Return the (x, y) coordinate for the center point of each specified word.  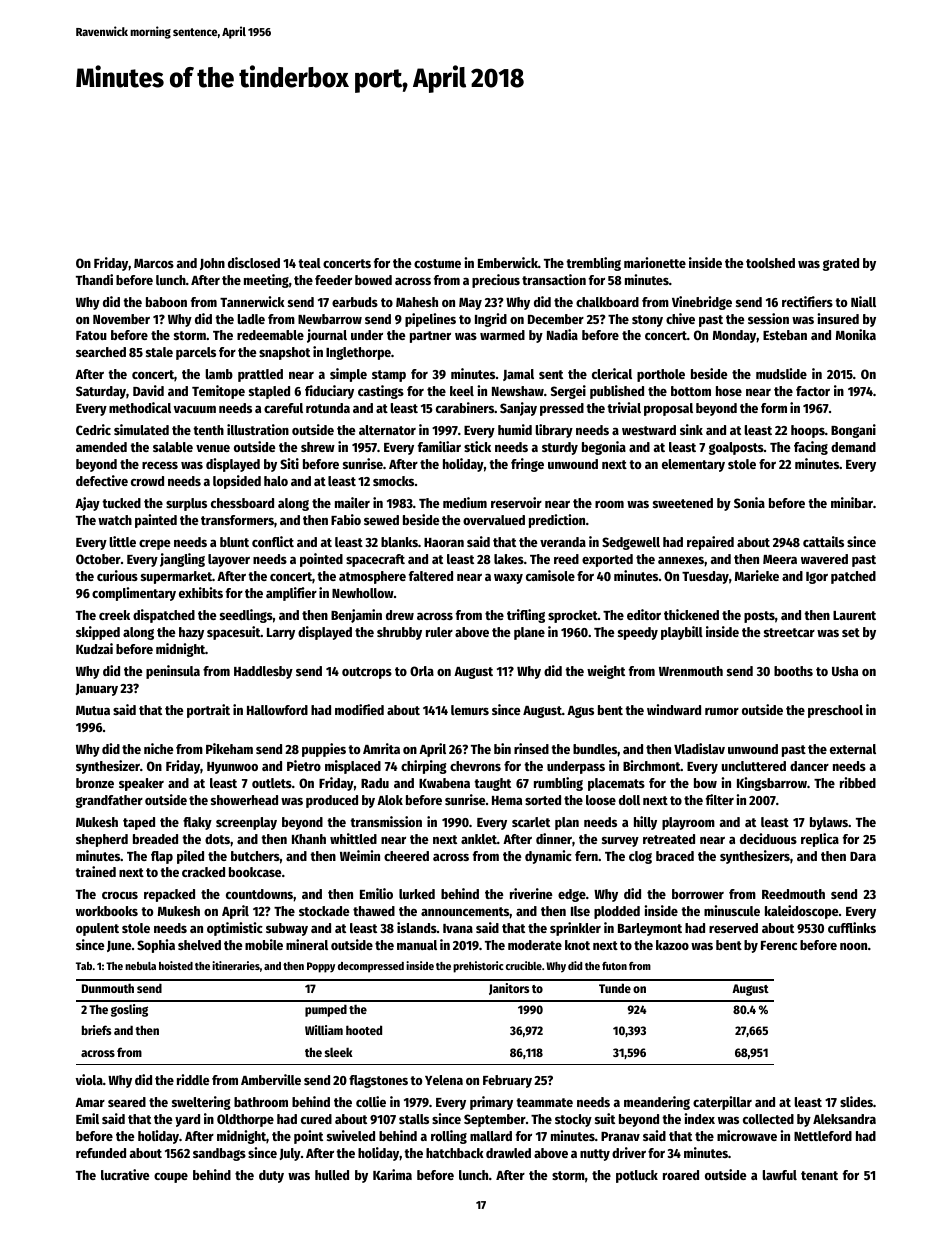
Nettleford (823, 1136)
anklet (479, 839)
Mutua (93, 710)
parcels (196, 353)
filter (720, 799)
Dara (863, 856)
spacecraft (375, 560)
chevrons (475, 766)
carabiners (465, 407)
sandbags (219, 1154)
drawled (508, 1153)
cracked (203, 872)
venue (213, 448)
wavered (824, 559)
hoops (808, 431)
